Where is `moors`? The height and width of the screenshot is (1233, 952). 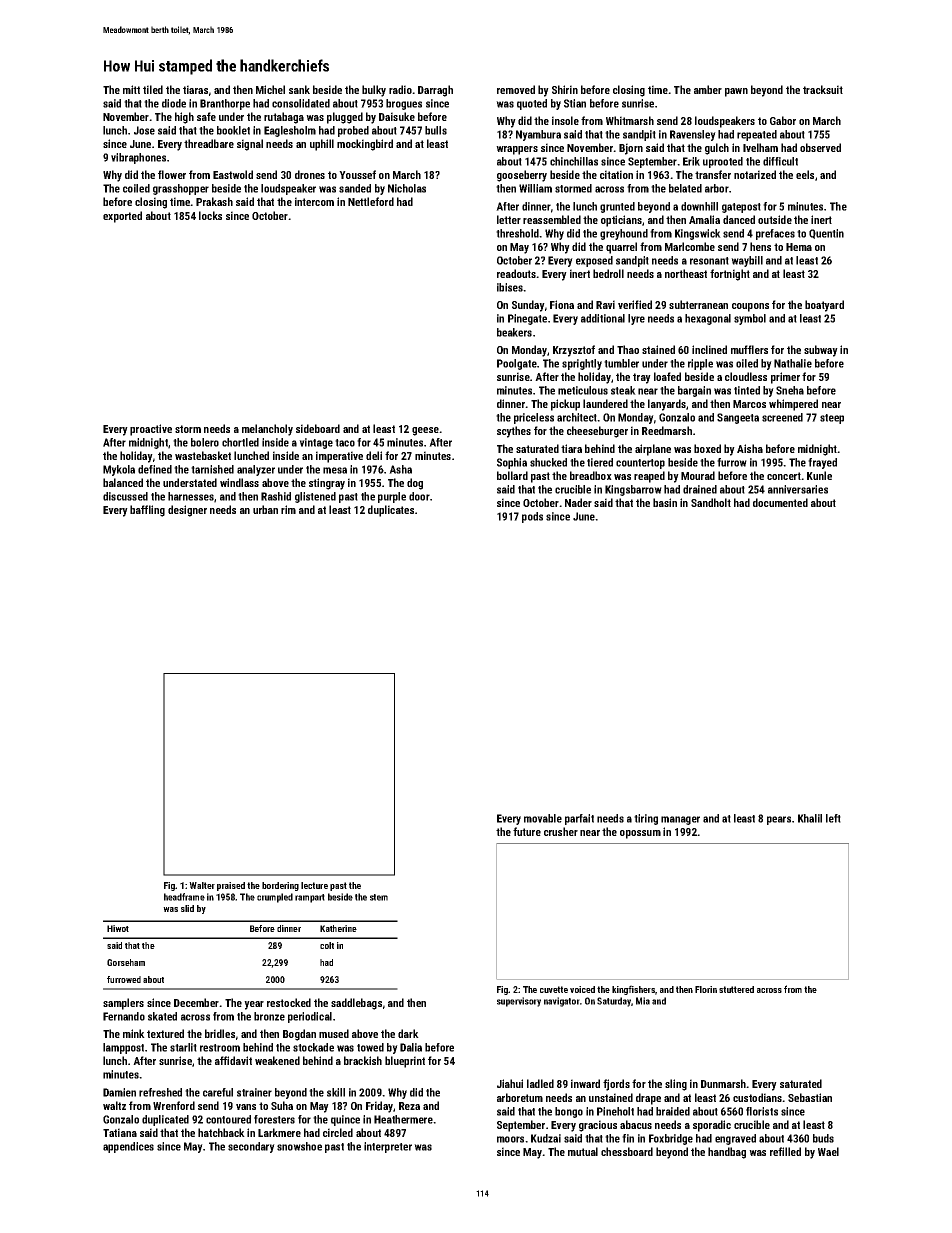 moors is located at coordinates (510, 1139).
